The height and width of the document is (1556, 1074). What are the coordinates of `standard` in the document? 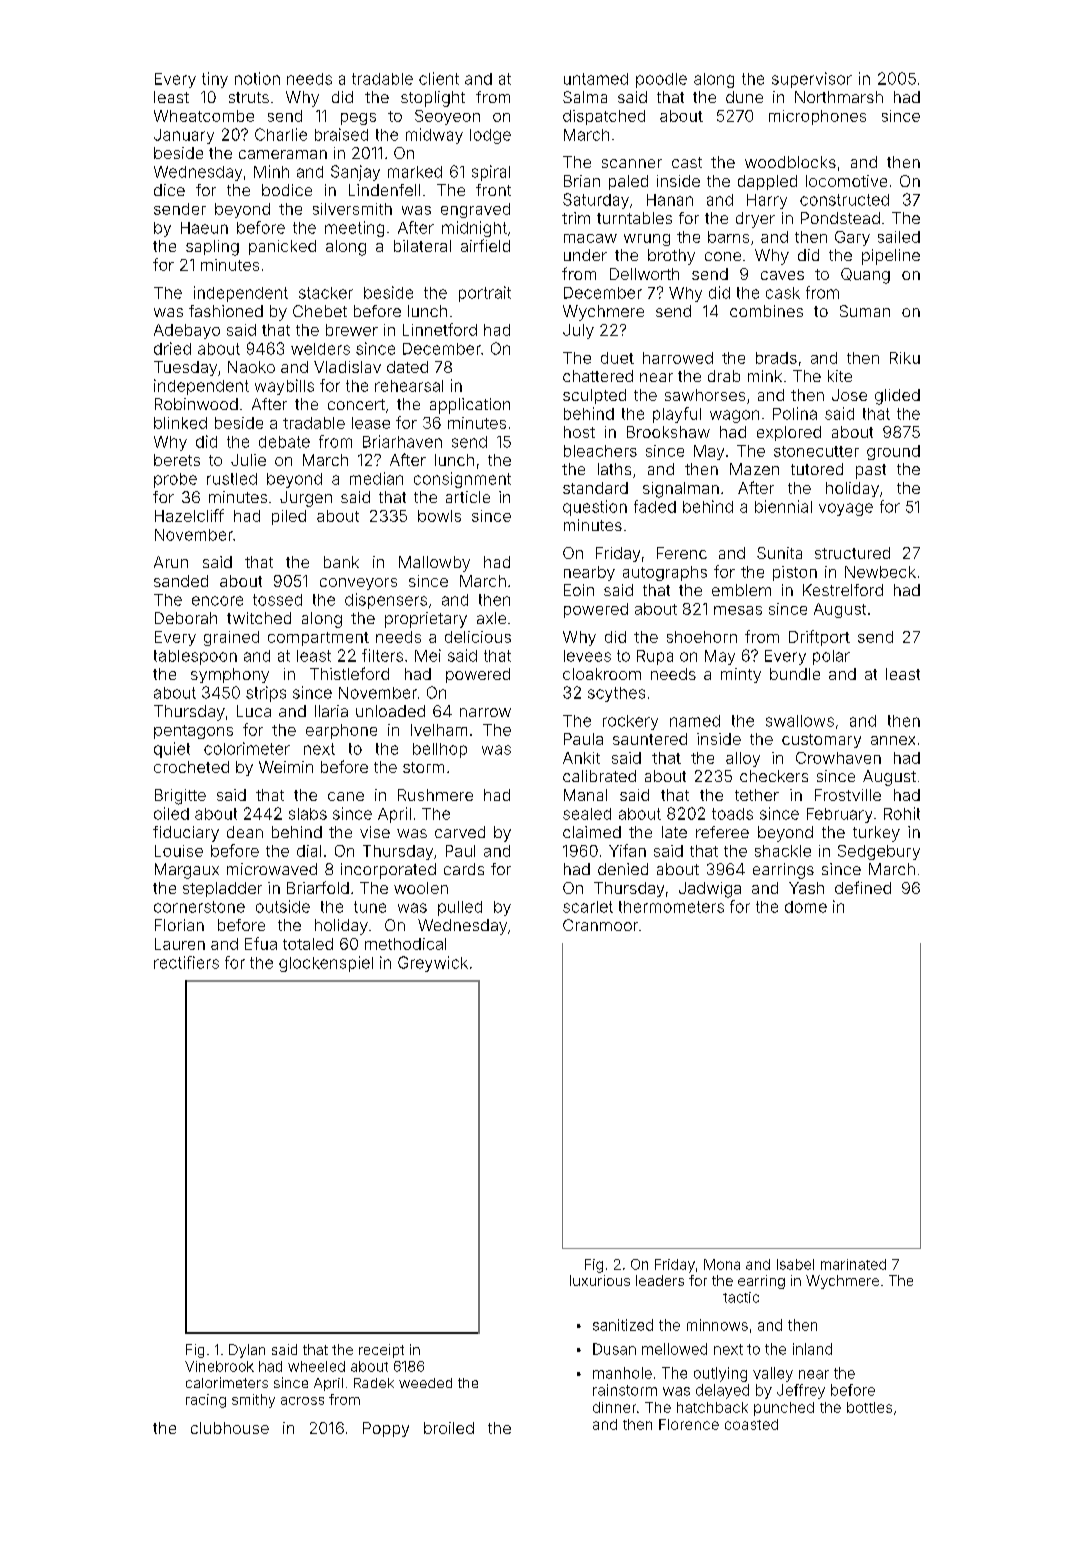 It's located at (595, 488).
